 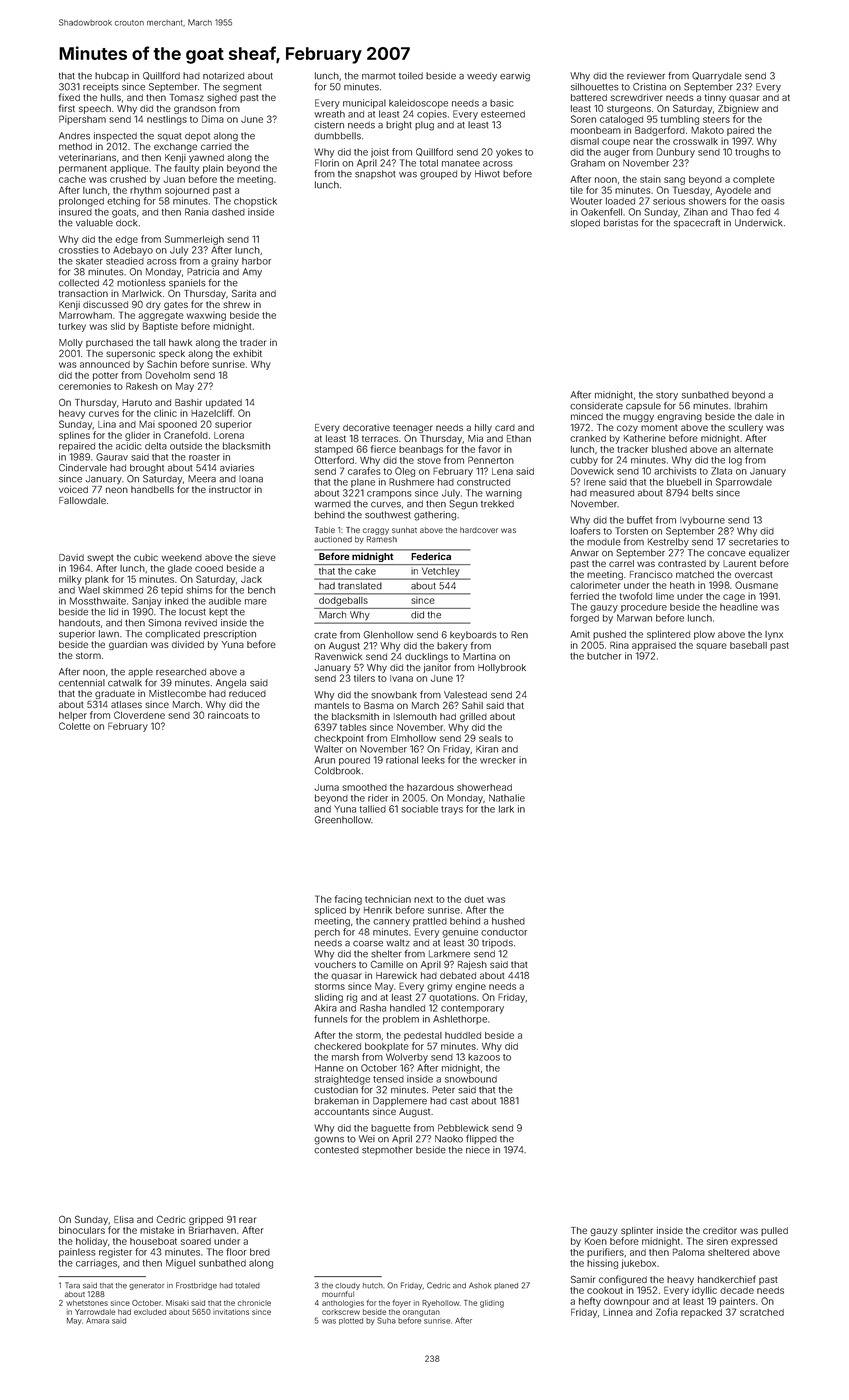 What do you see at coordinates (82, 120) in the screenshot?
I see `Pipersham` at bounding box center [82, 120].
